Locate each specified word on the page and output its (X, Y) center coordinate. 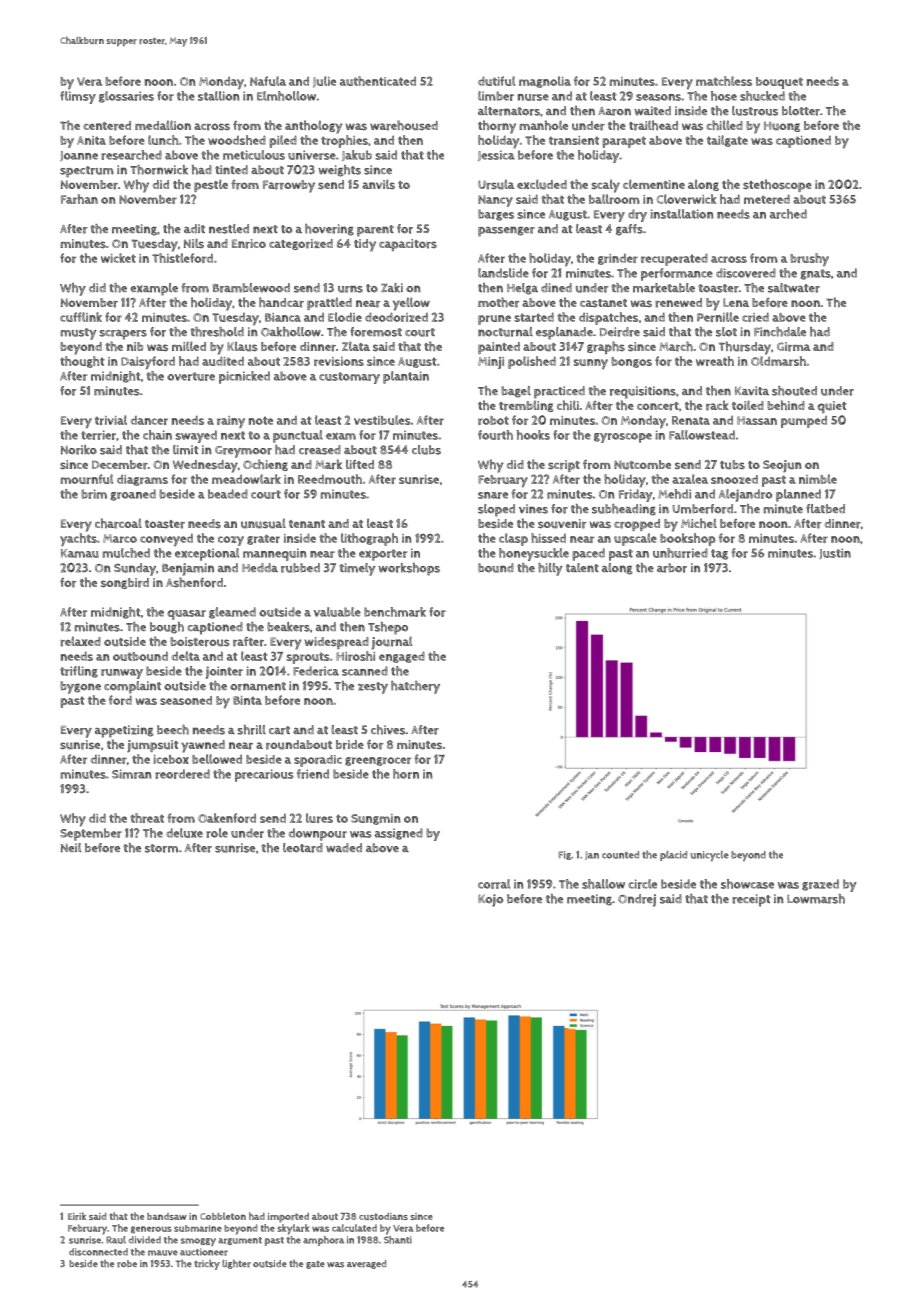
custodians (383, 1216)
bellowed (217, 759)
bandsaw (167, 1216)
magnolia (545, 82)
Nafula (268, 81)
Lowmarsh (816, 899)
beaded (228, 494)
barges (496, 215)
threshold (217, 332)
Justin (835, 553)
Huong (782, 127)
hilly (550, 569)
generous (151, 1230)
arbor (672, 568)
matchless (724, 81)
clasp (513, 539)
